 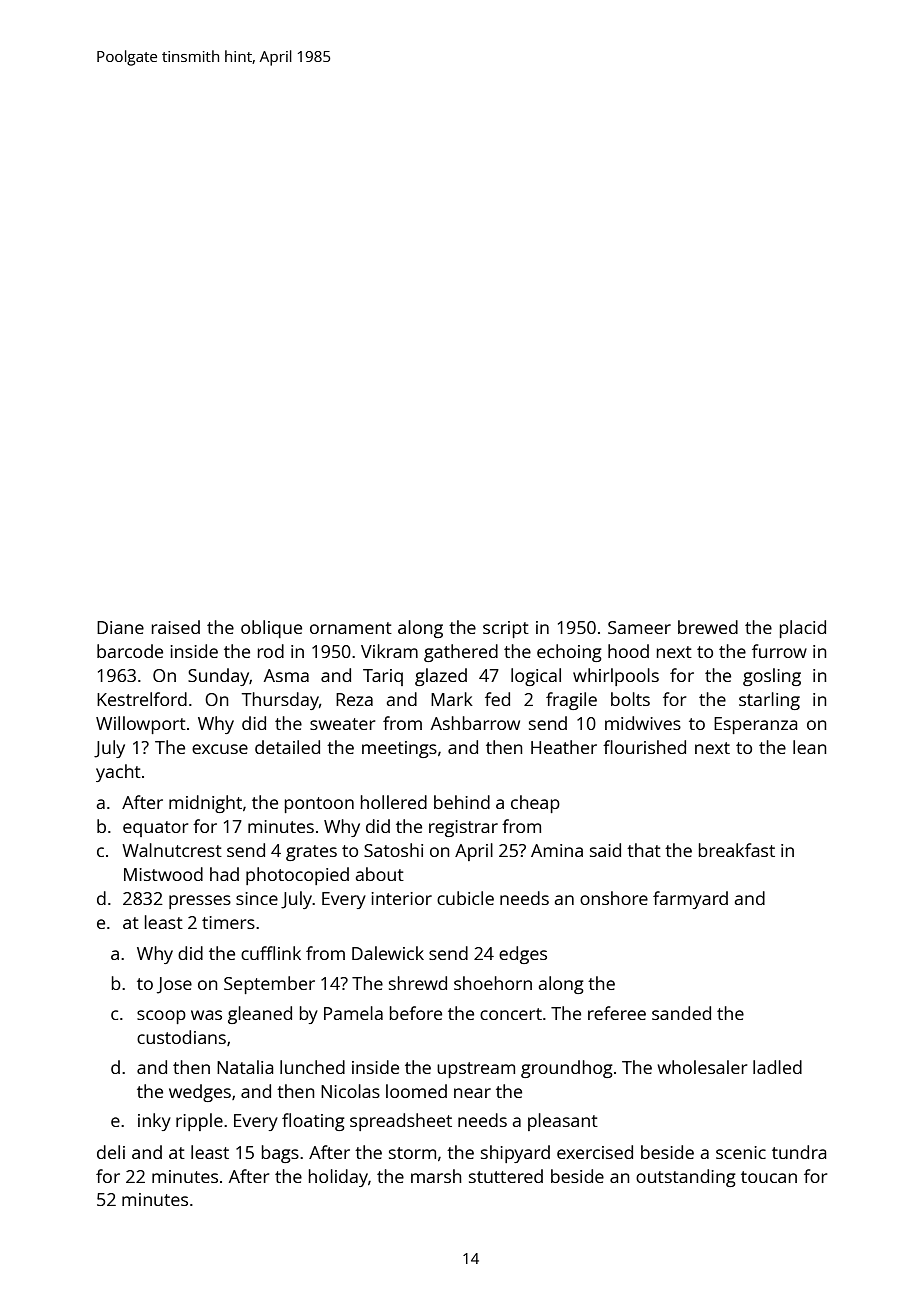 What do you see at coordinates (644, 747) in the screenshot?
I see `flourished` at bounding box center [644, 747].
